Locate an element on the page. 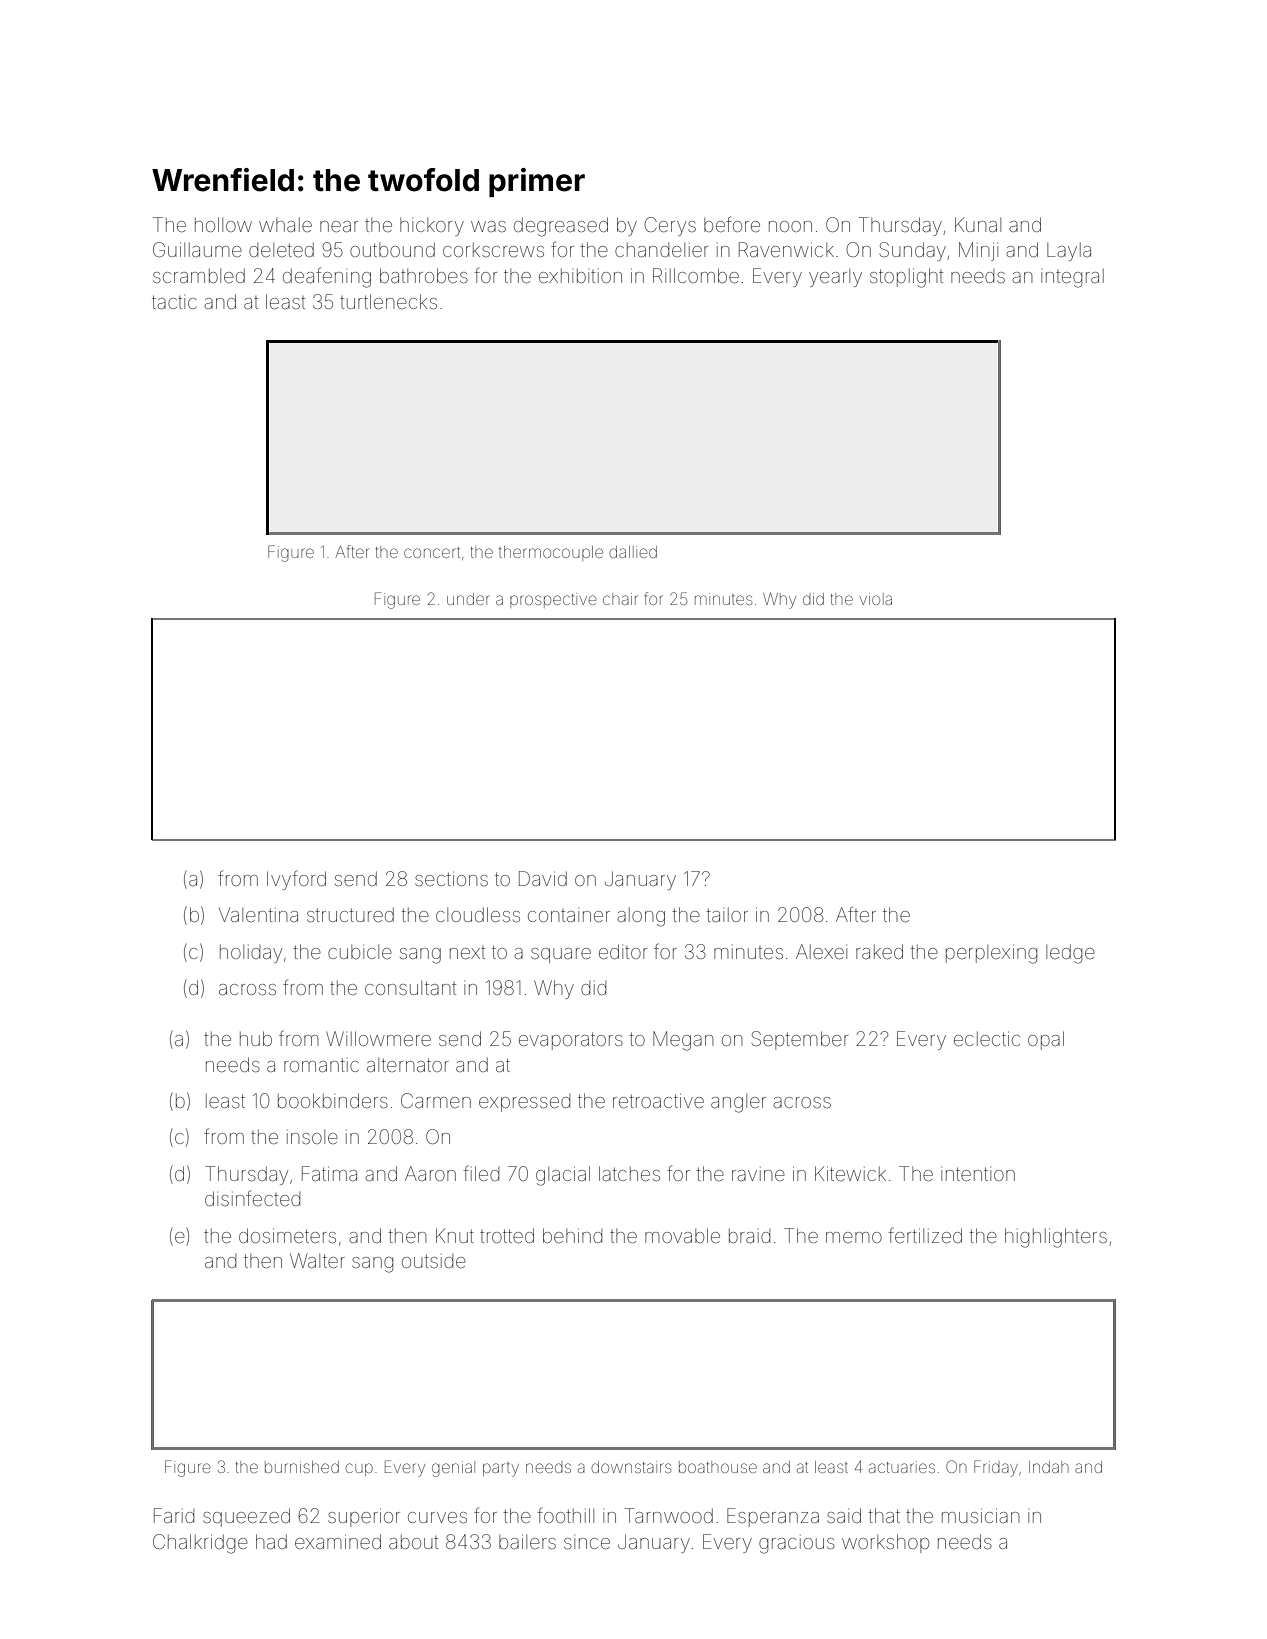  opal is located at coordinates (1046, 1040).
